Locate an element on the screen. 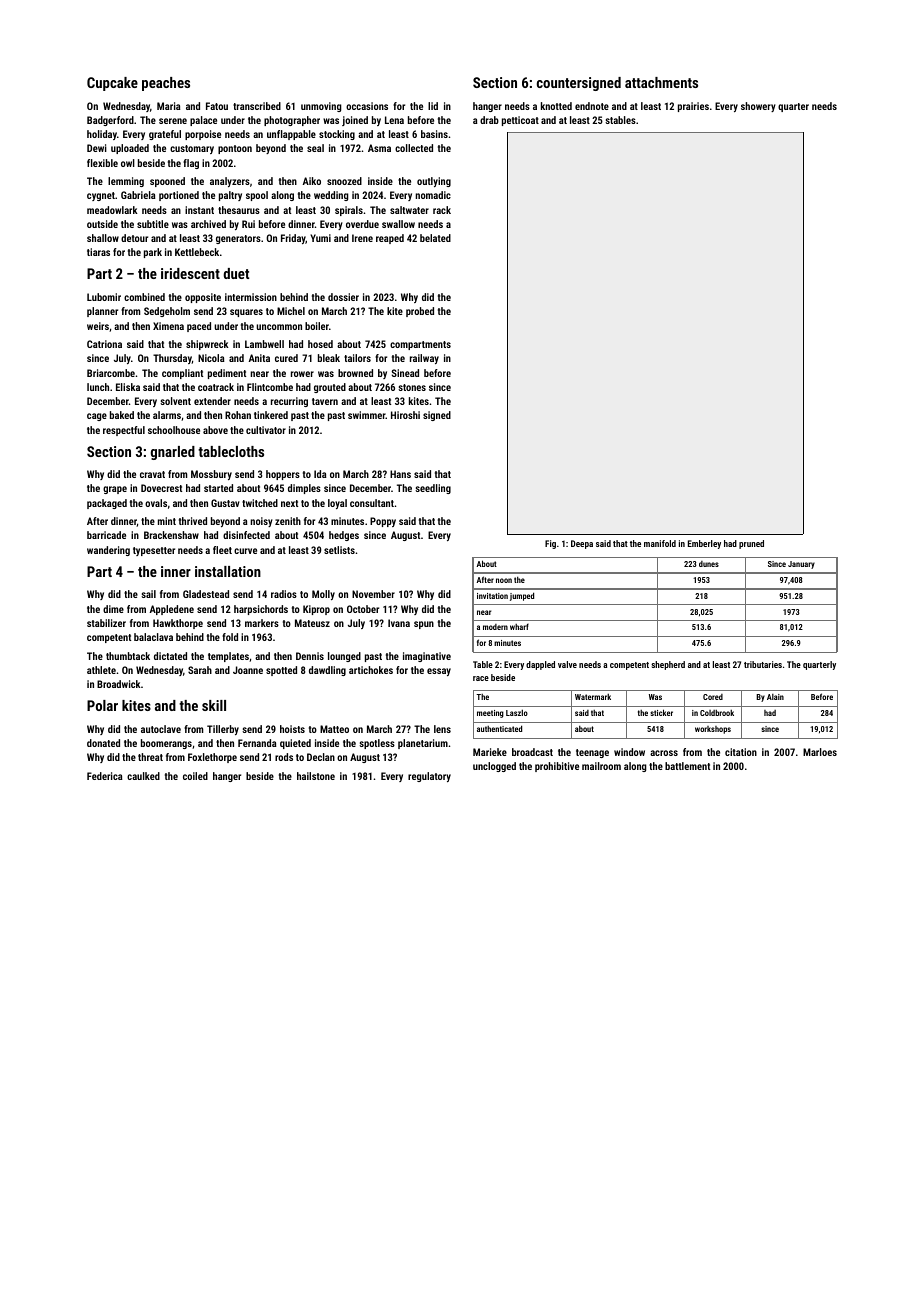 The height and width of the screenshot is (1308, 924). regulatory is located at coordinates (429, 777).
